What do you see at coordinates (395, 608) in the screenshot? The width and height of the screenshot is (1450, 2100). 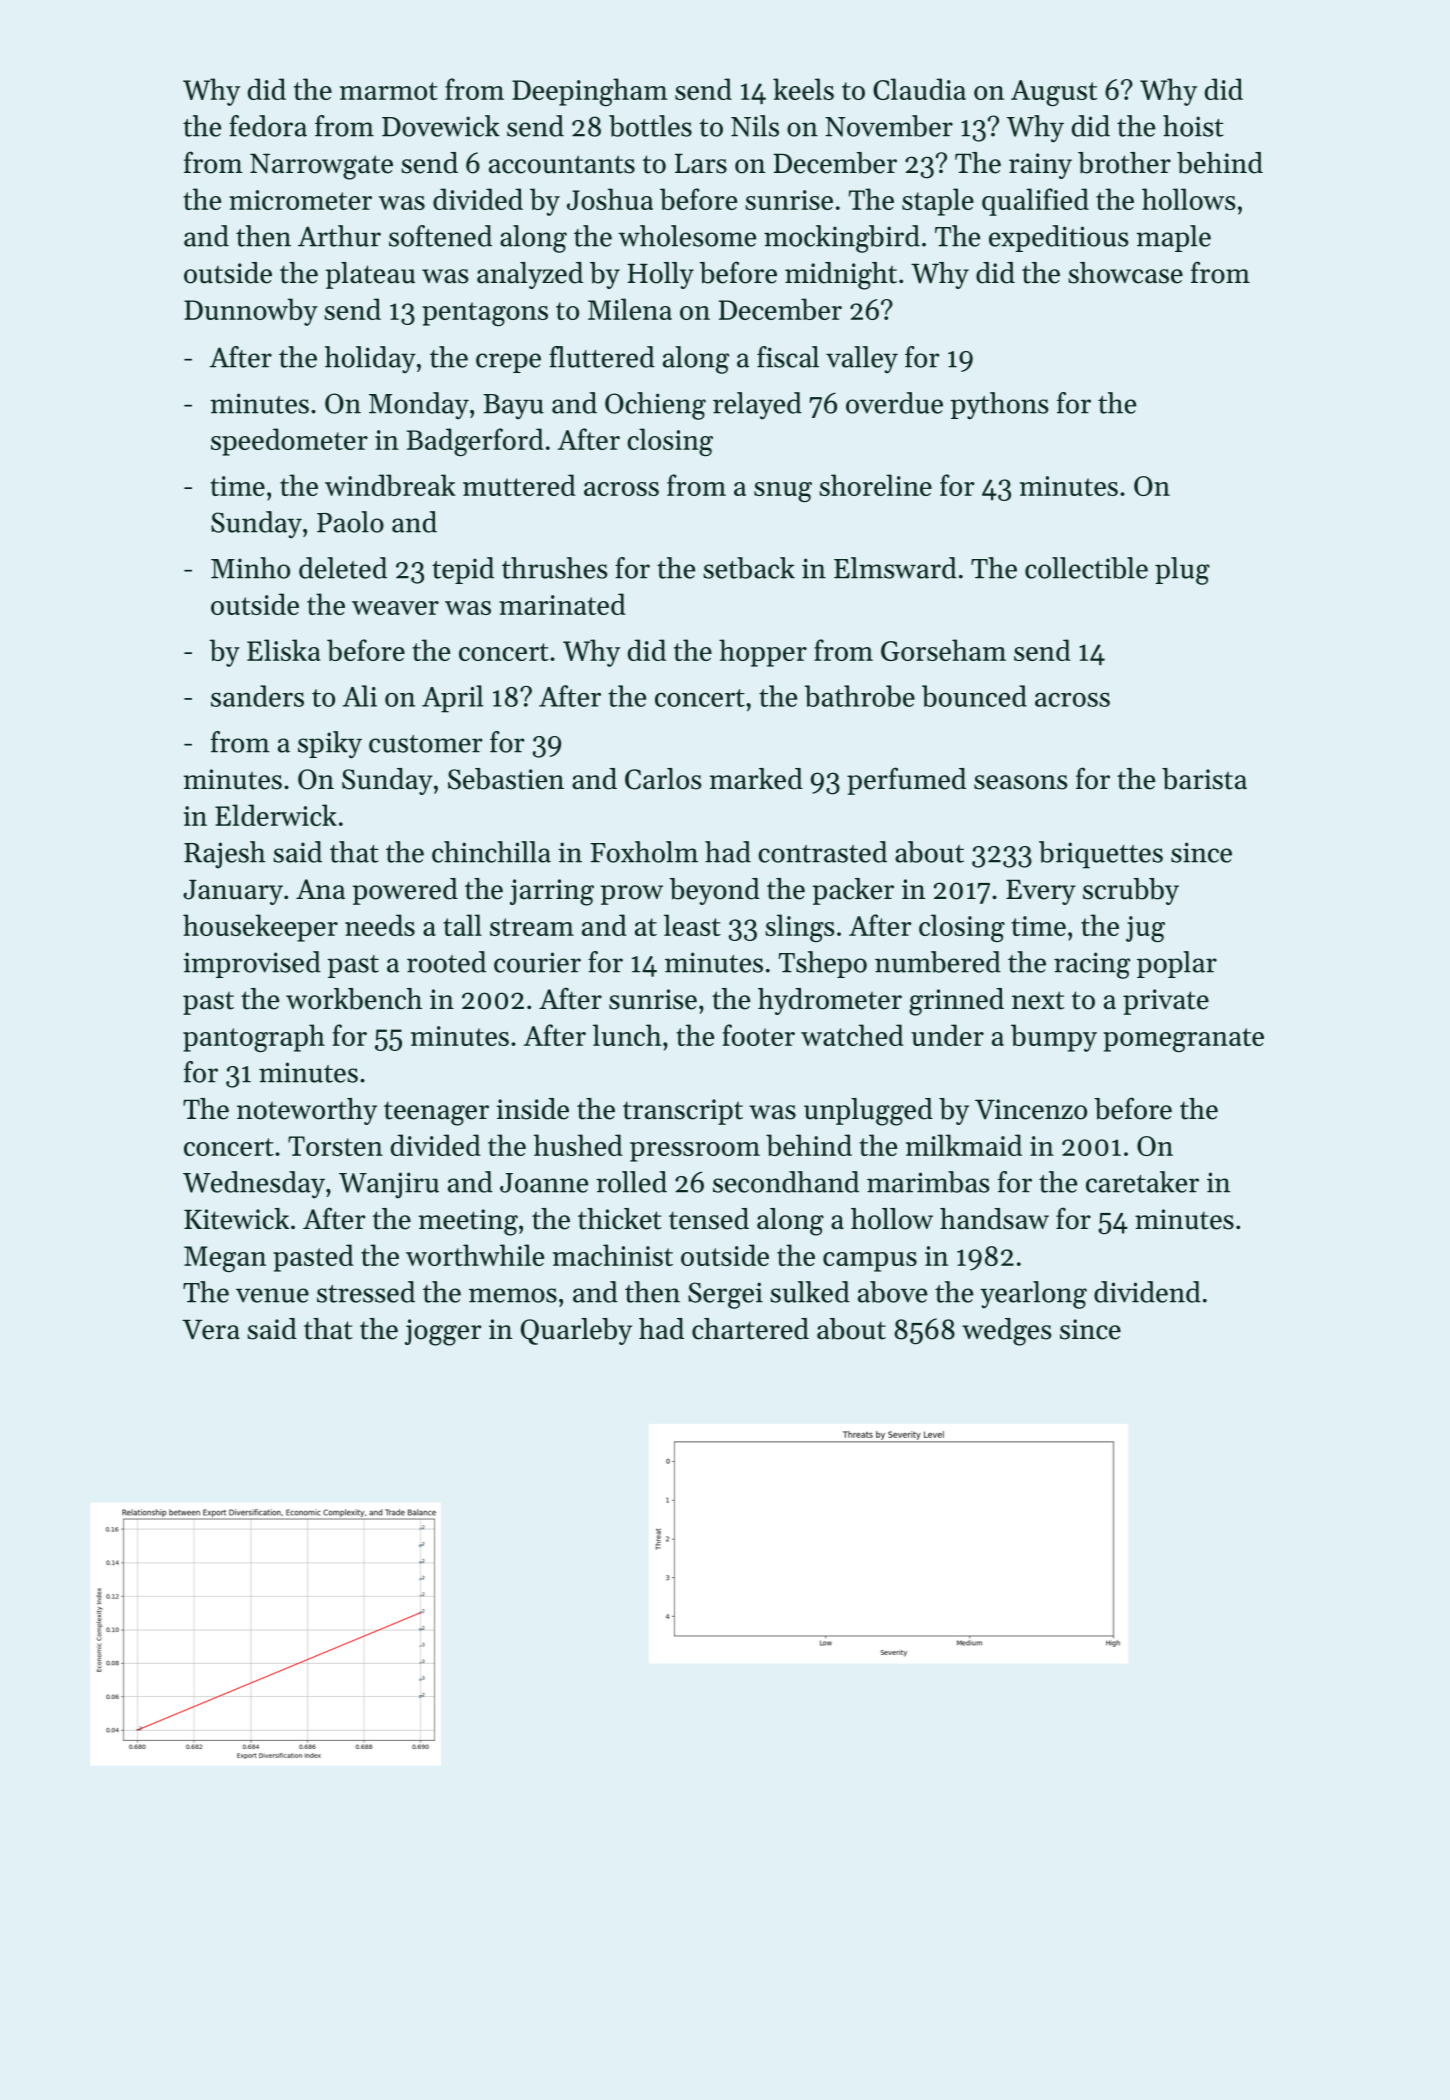 I see `weaver` at bounding box center [395, 608].
